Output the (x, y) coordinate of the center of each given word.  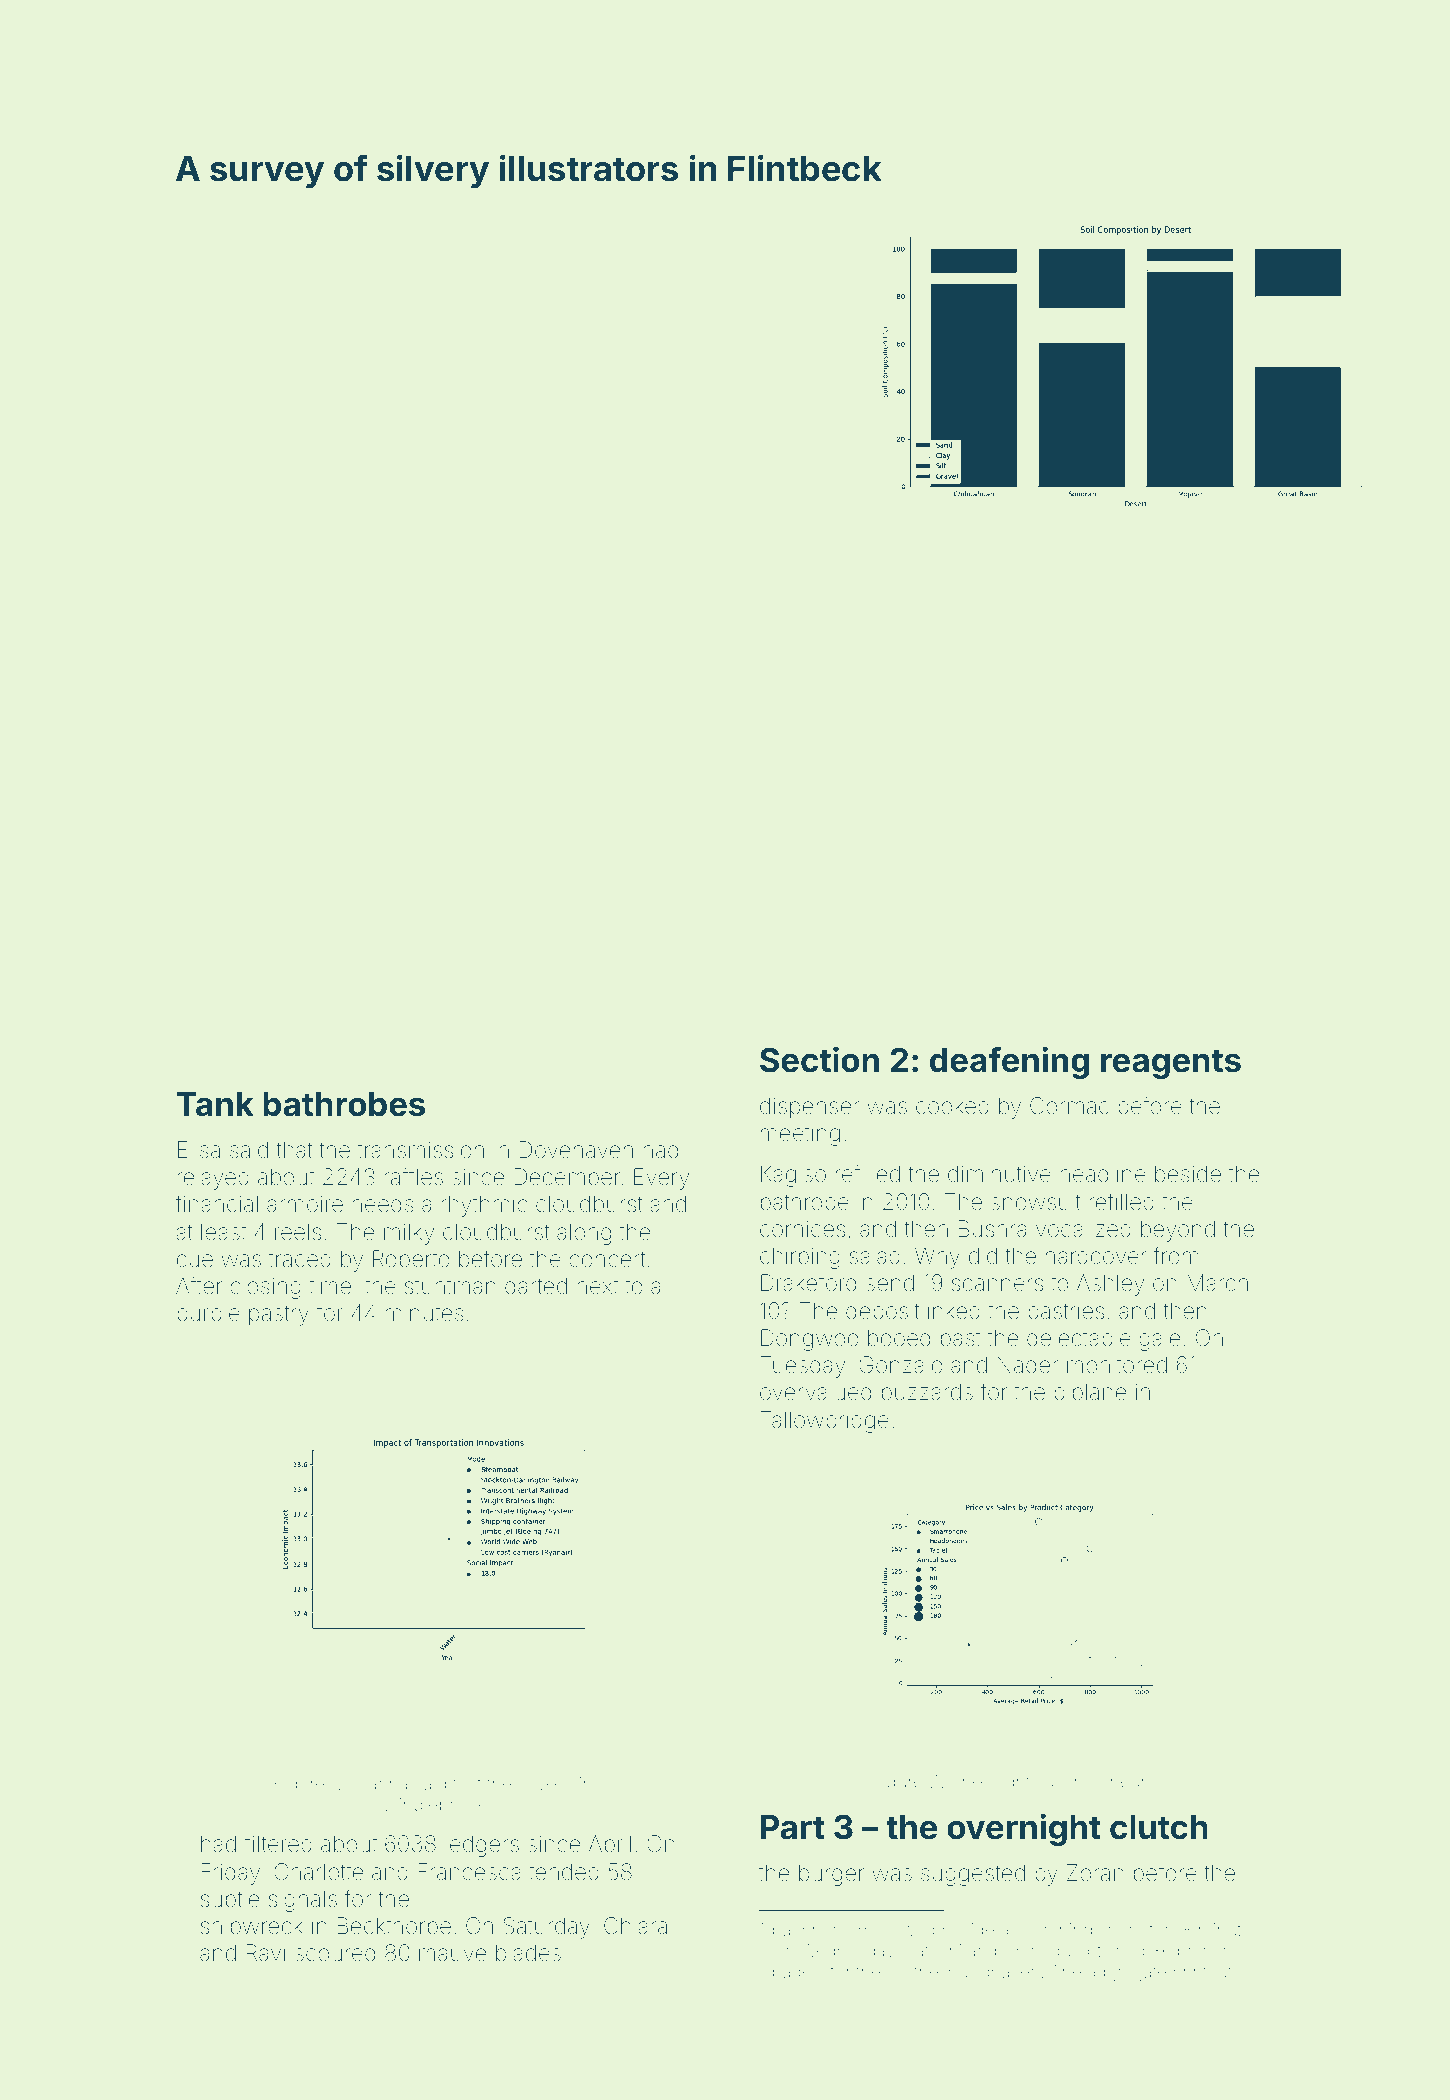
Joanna (377, 1783)
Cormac (1069, 1105)
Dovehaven (576, 1150)
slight (1009, 1783)
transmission (421, 1150)
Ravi (266, 1953)
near (1128, 1783)
